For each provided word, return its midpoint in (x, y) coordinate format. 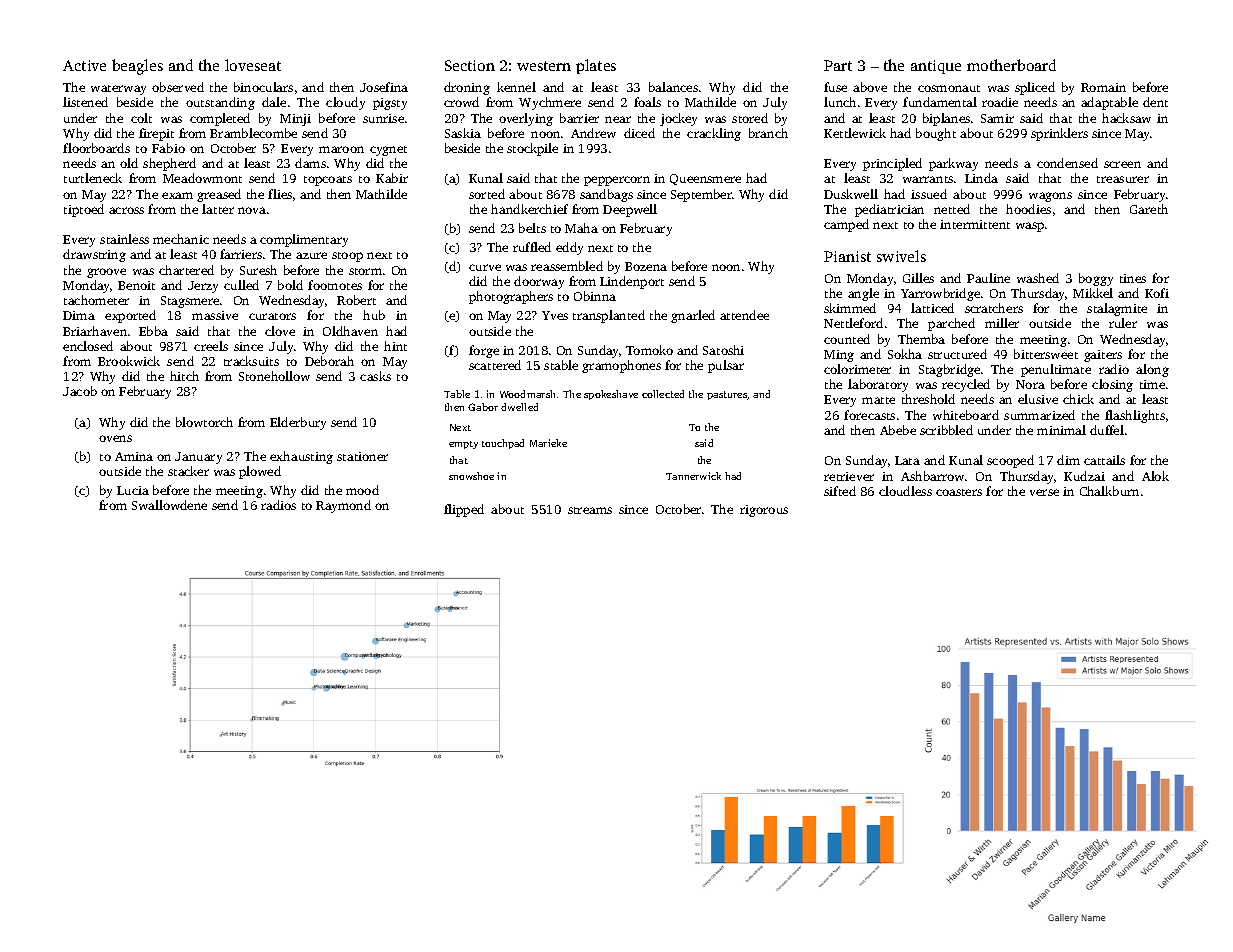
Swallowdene (169, 505)
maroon (341, 149)
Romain (1103, 87)
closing (1112, 385)
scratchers (994, 308)
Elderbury (298, 423)
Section (470, 65)
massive (215, 315)
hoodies (1028, 209)
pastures (727, 395)
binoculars (263, 87)
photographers (511, 297)
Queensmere (705, 179)
